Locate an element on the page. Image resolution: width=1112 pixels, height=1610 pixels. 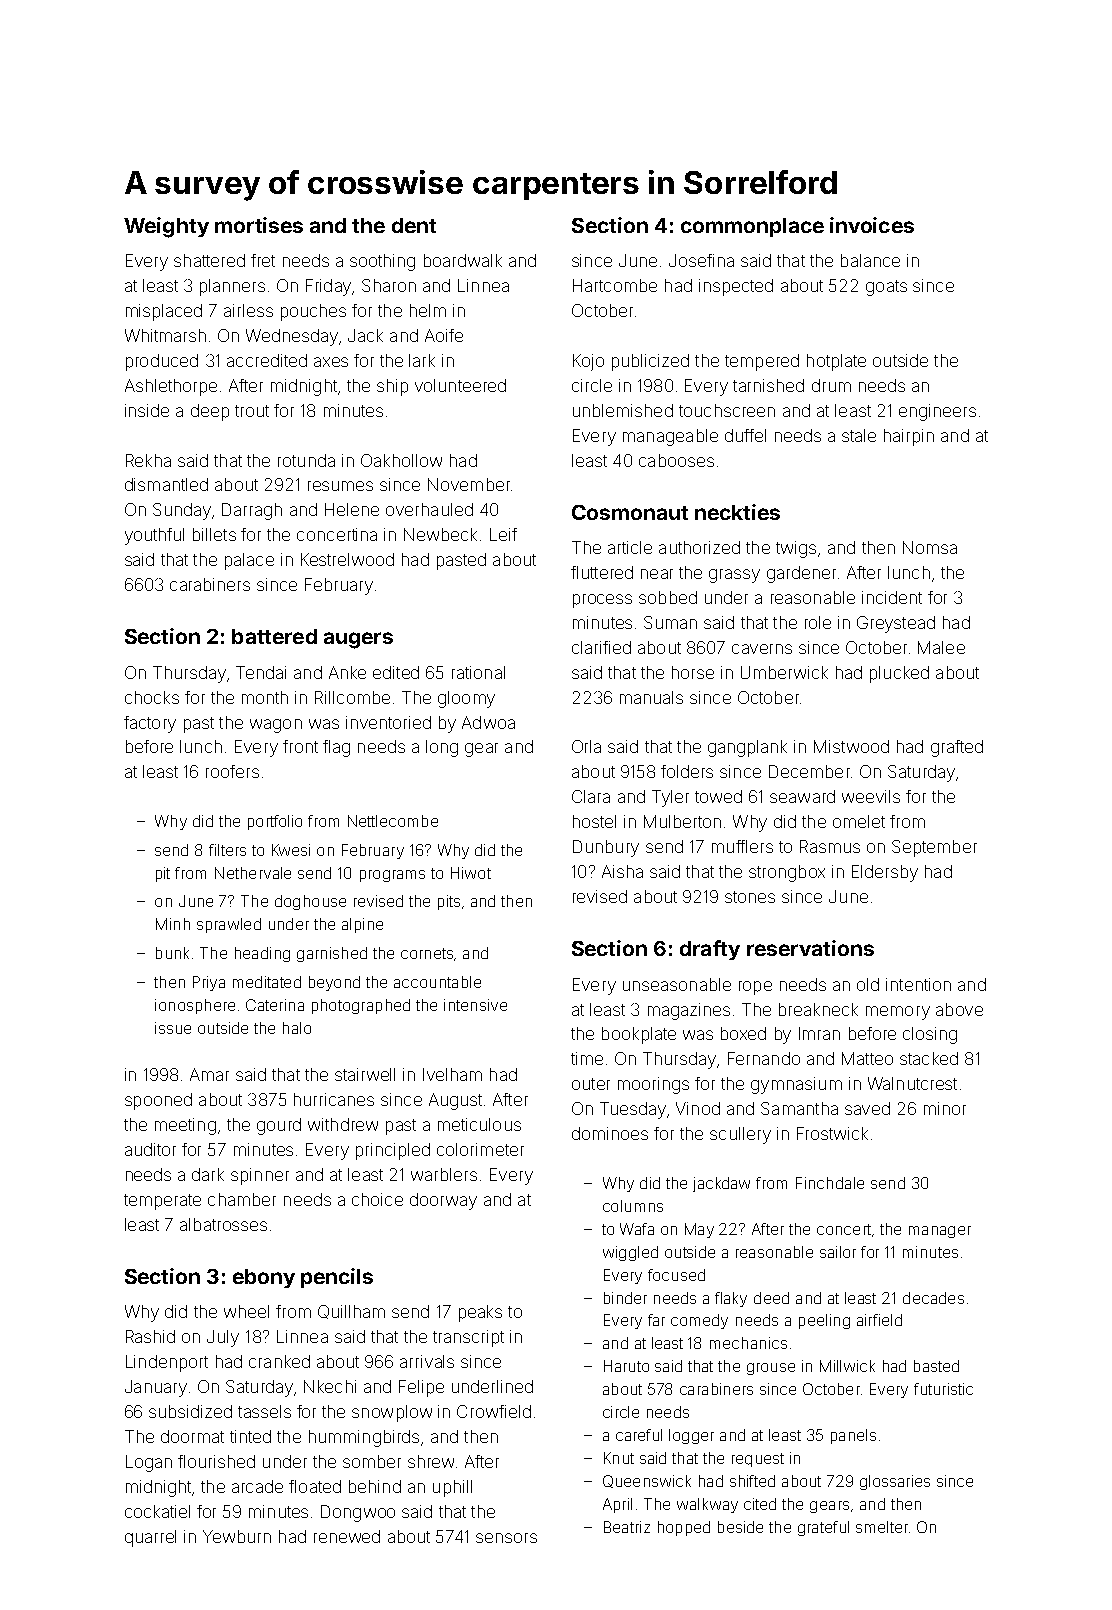
stale is located at coordinates (859, 435).
